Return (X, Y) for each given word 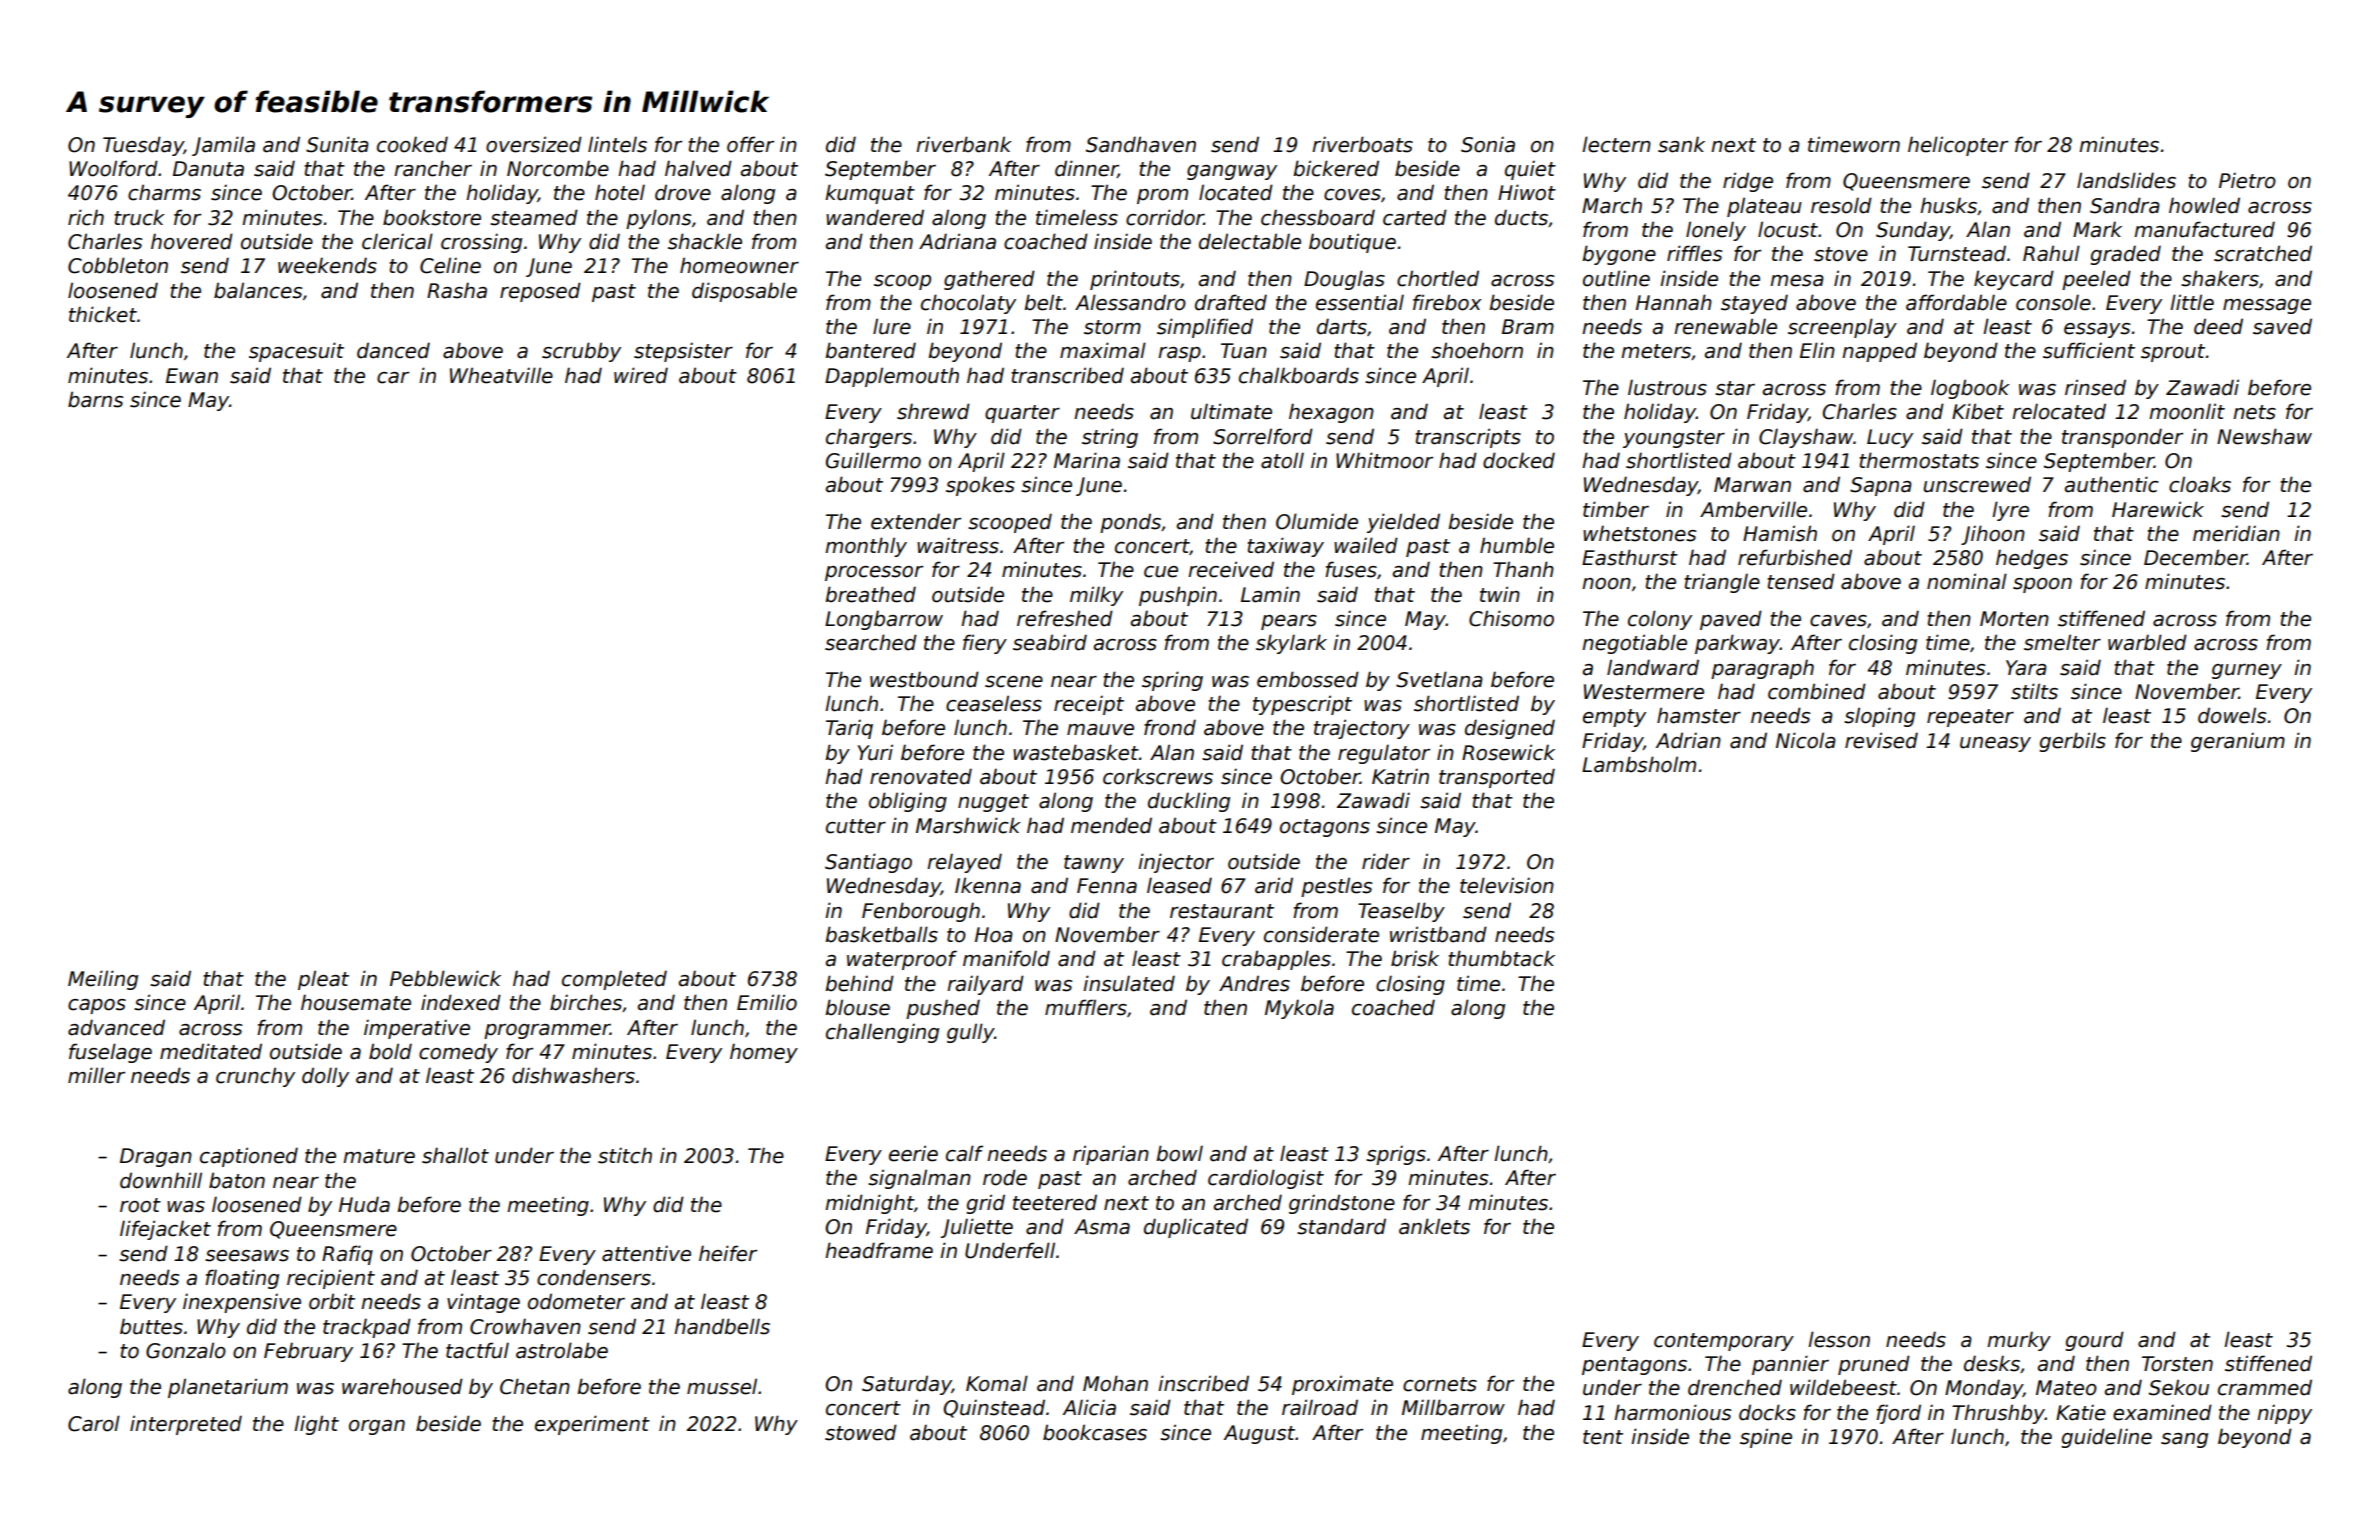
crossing (481, 243)
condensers (594, 1277)
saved (2282, 326)
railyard (985, 985)
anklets (1434, 1226)
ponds (1130, 523)
